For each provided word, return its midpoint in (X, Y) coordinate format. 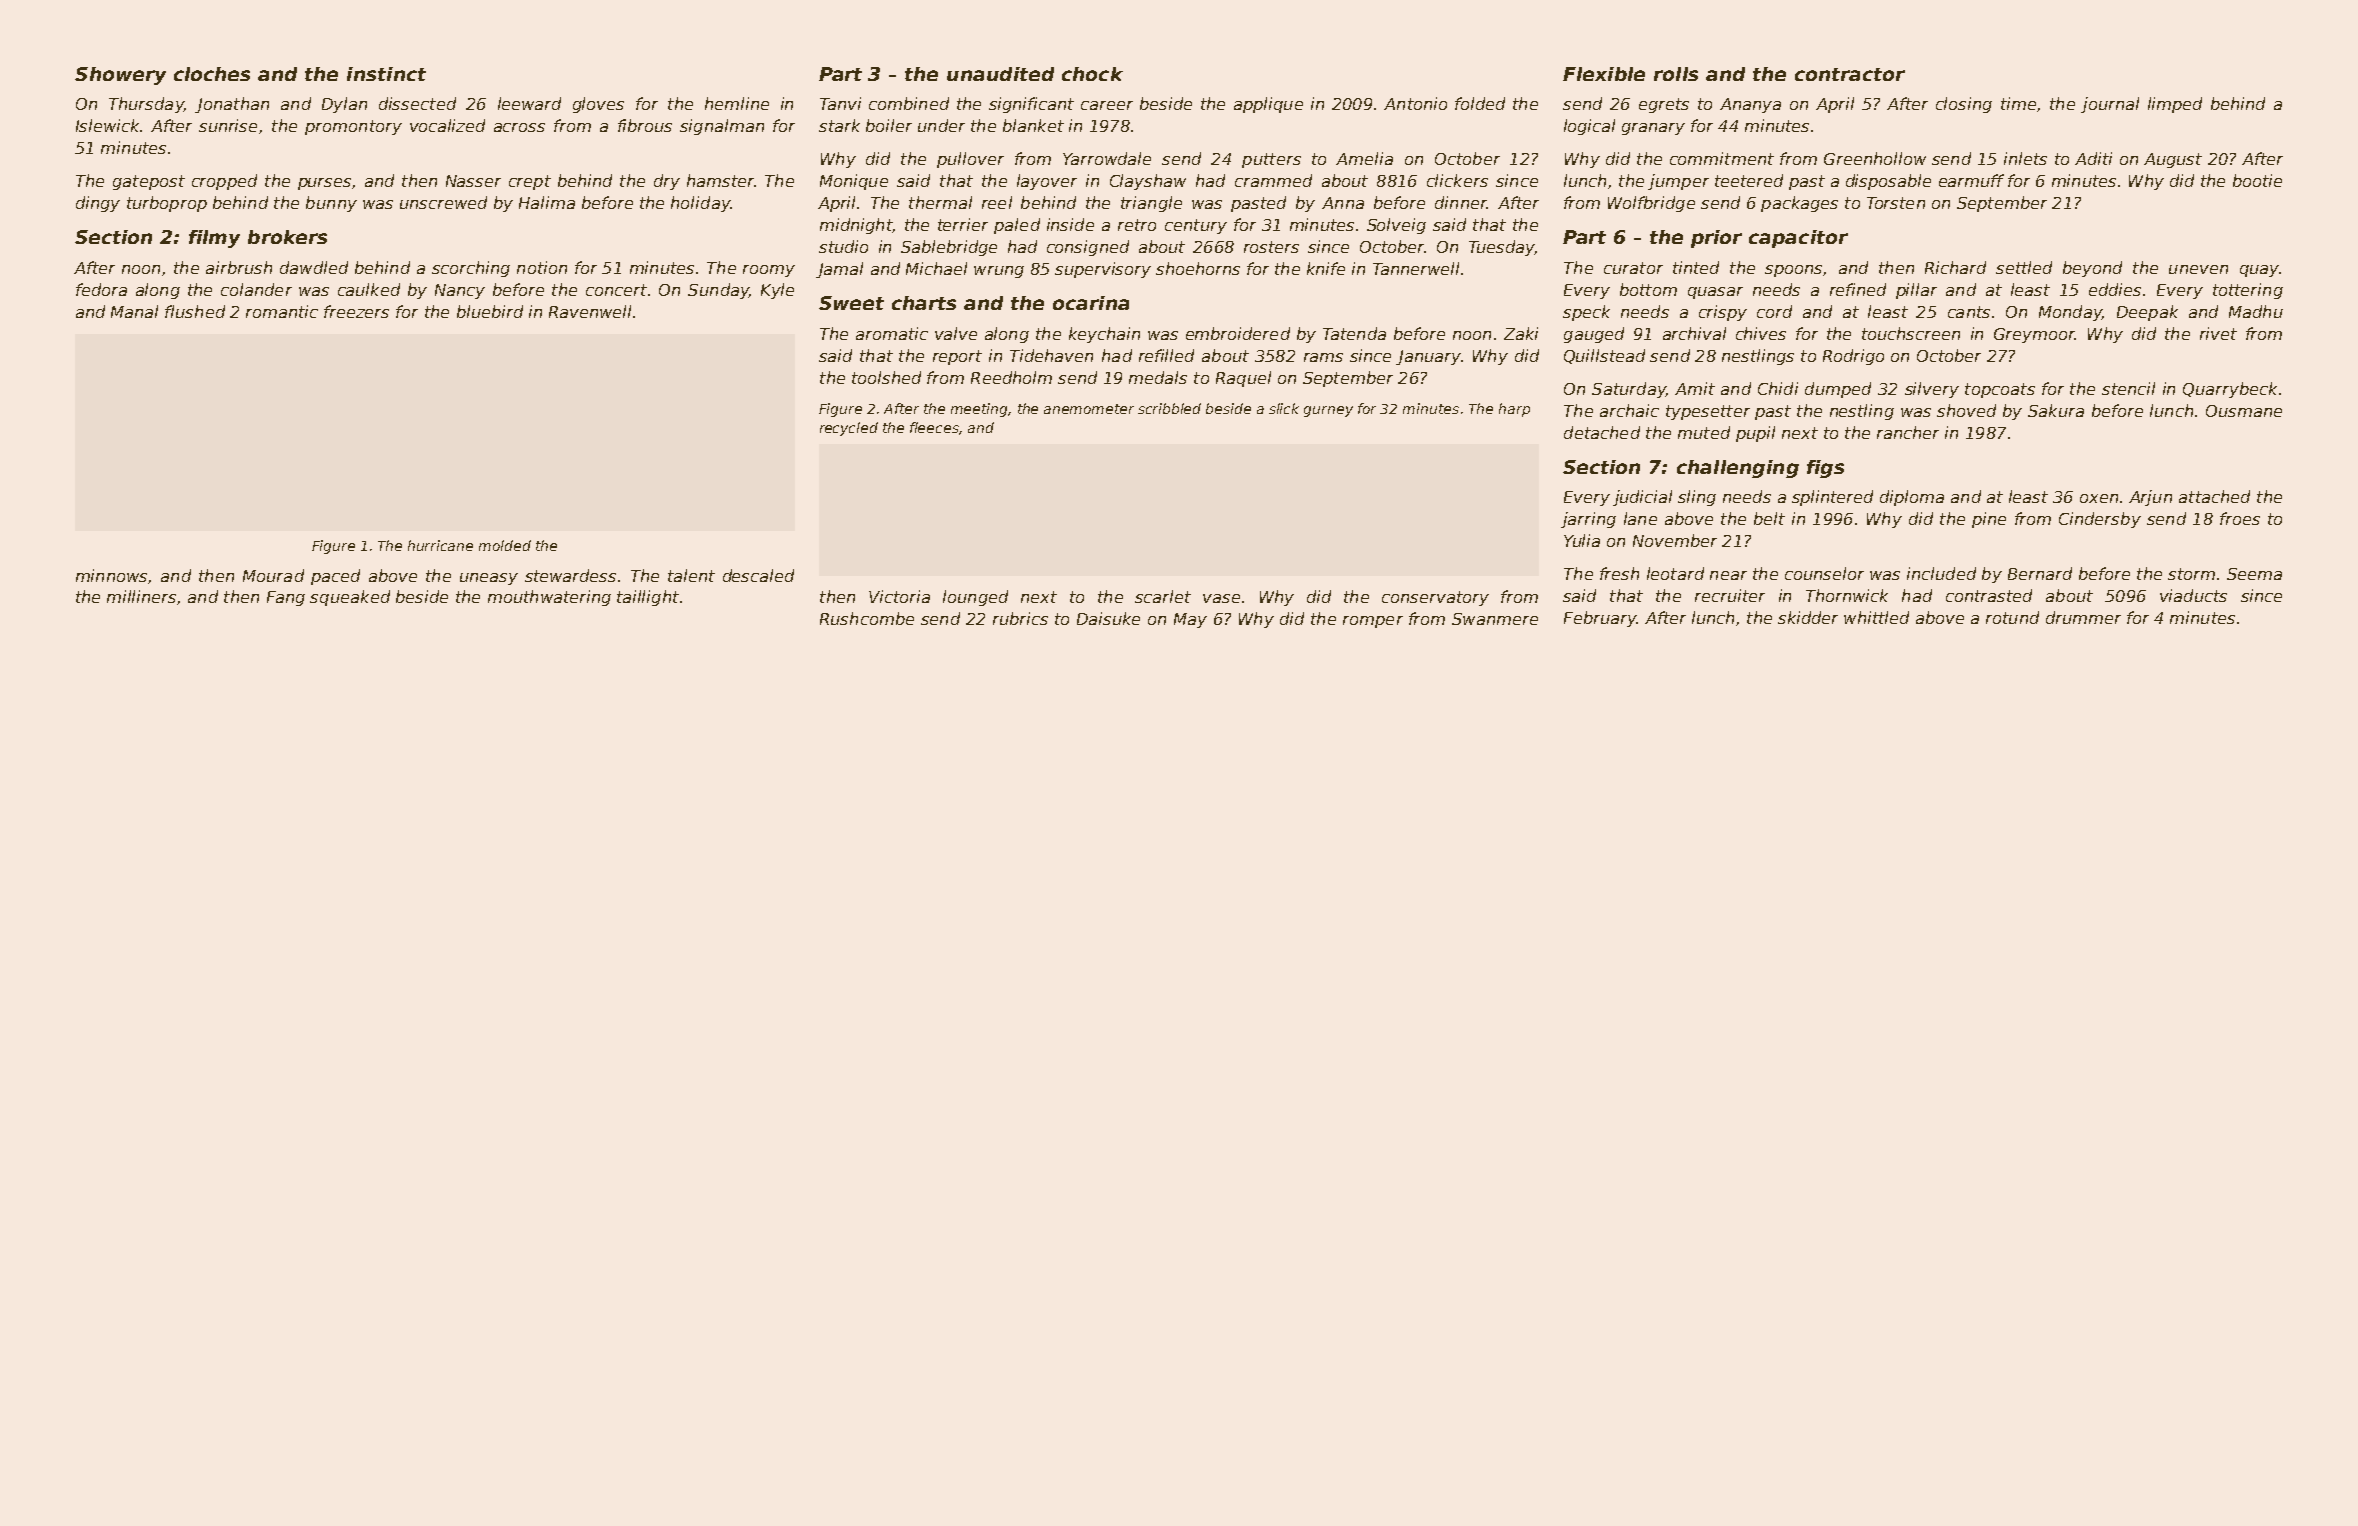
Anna (1343, 203)
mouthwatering (549, 598)
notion (542, 267)
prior (1716, 239)
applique (1268, 105)
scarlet (1163, 596)
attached (2214, 496)
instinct (386, 74)
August (2173, 160)
